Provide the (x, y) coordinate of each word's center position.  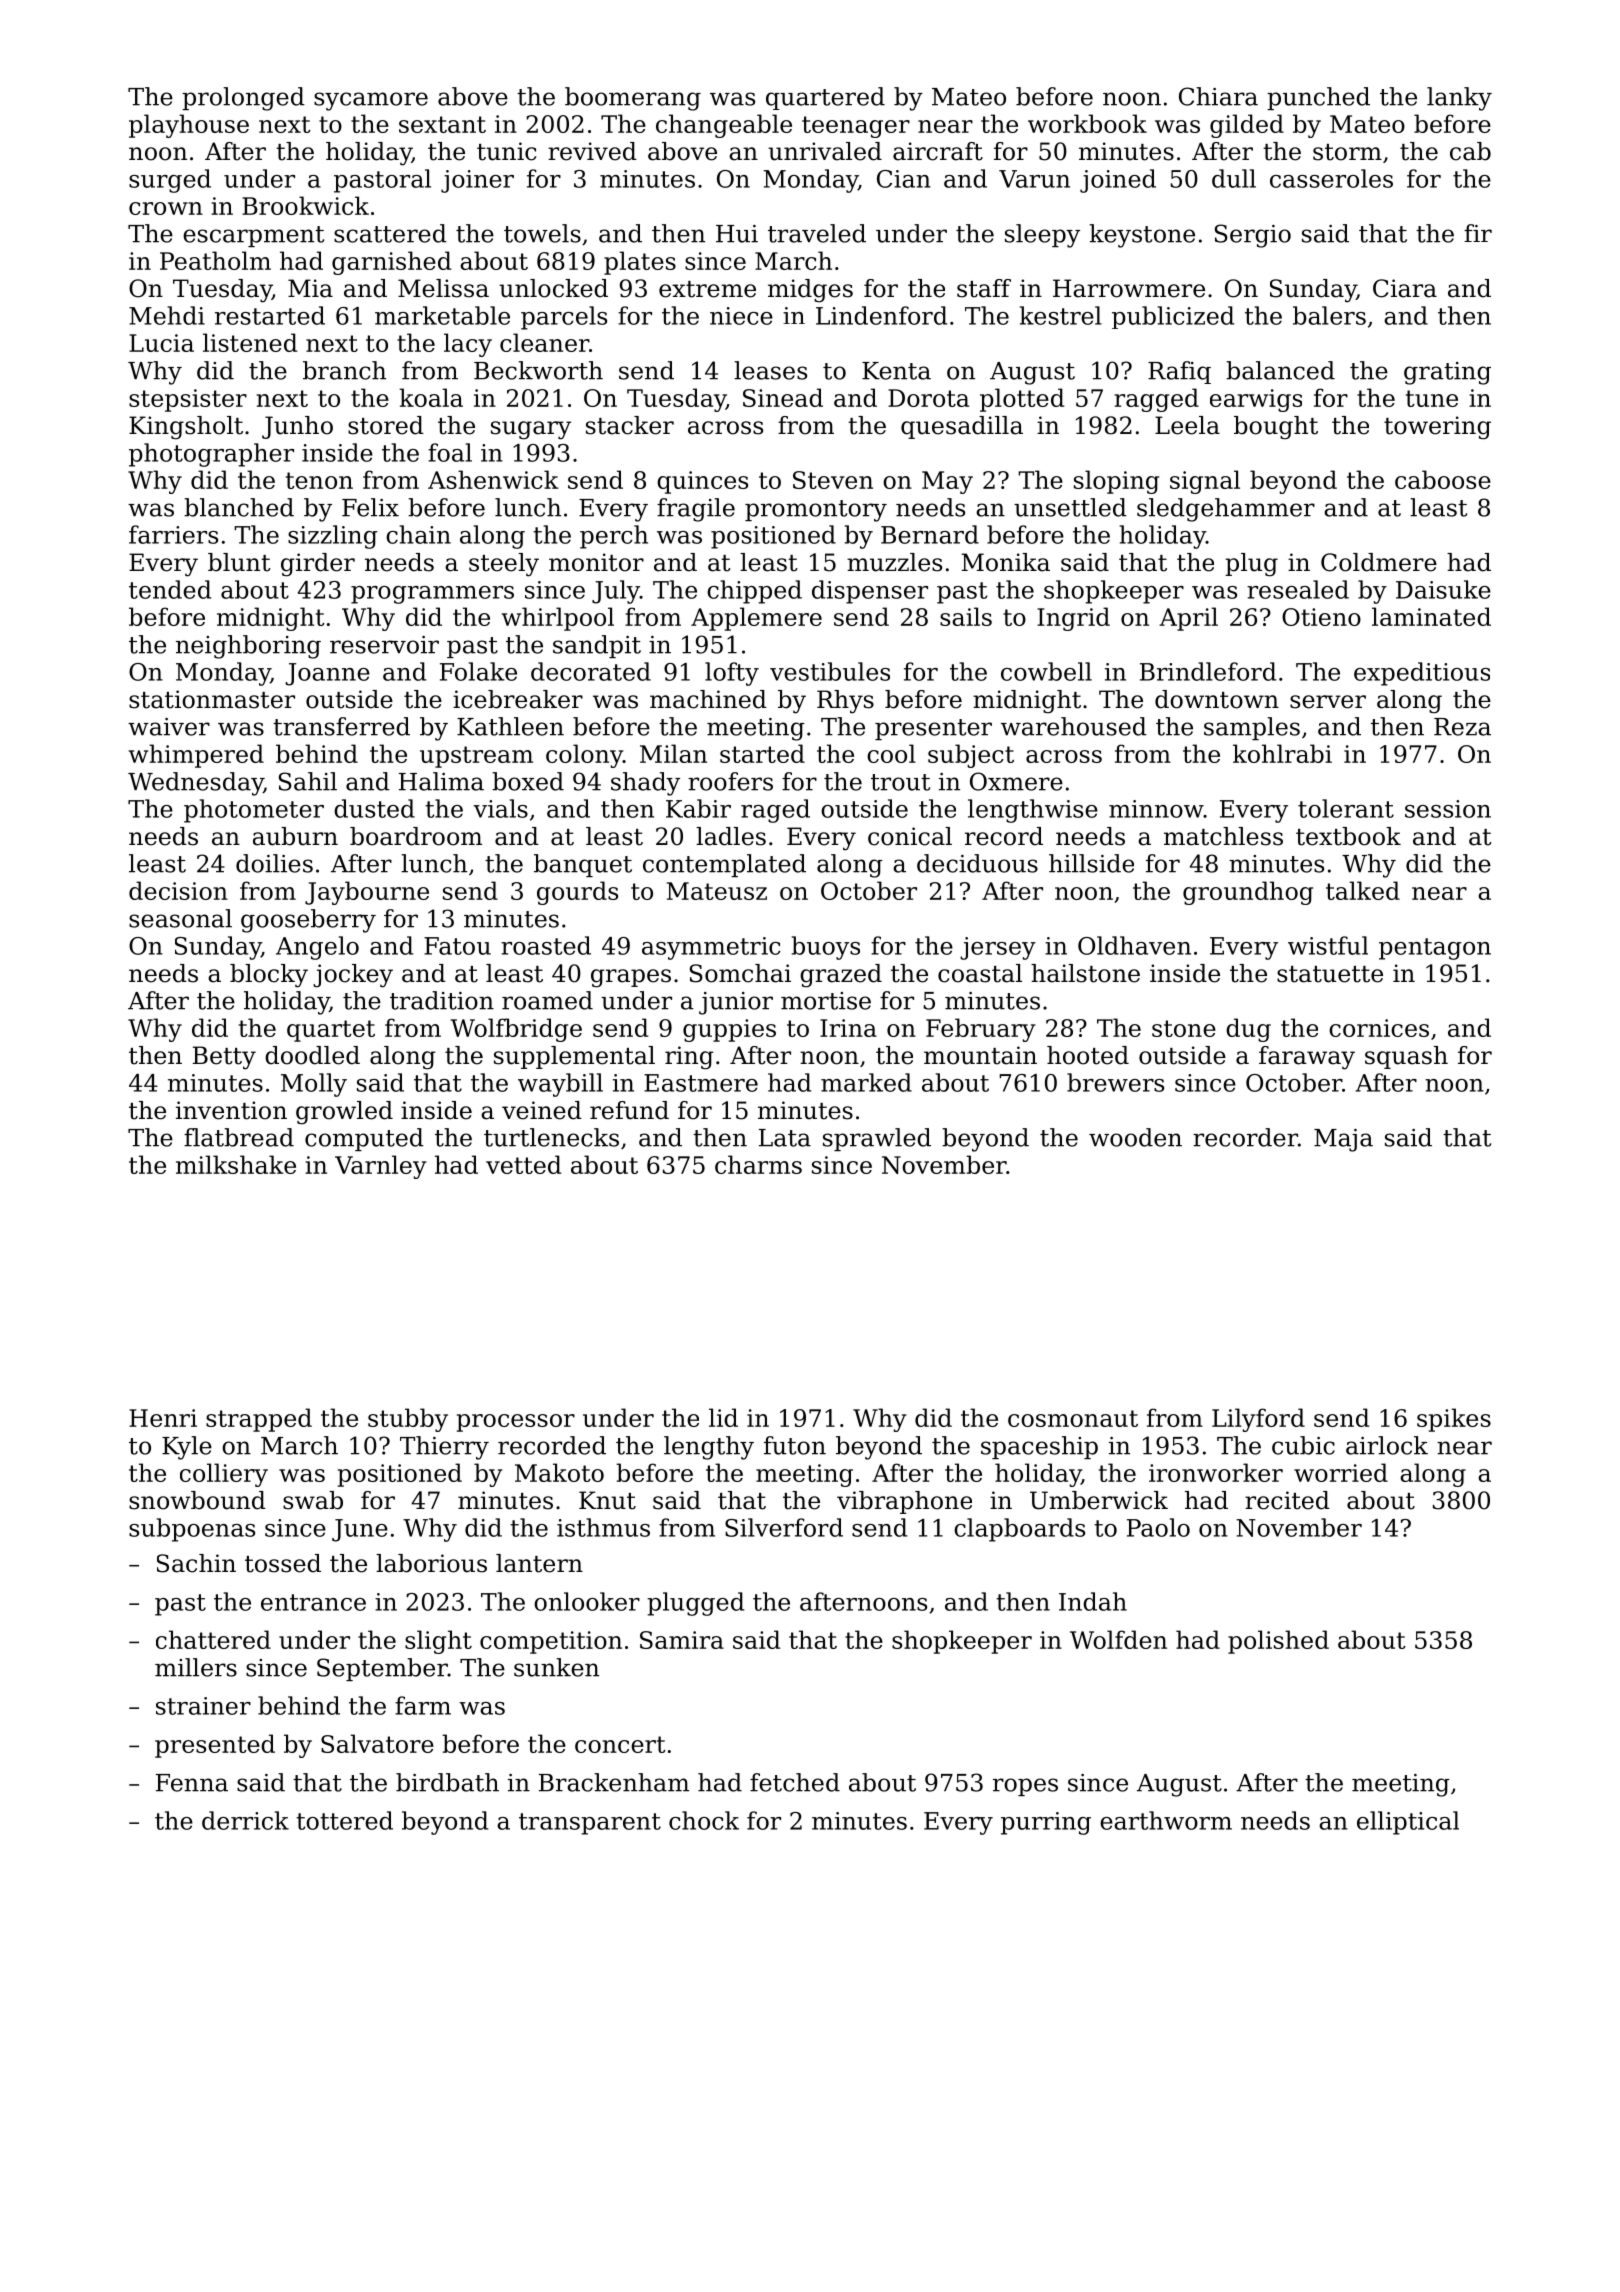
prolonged (243, 99)
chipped (754, 592)
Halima (441, 781)
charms (758, 1164)
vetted (523, 1164)
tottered (344, 1820)
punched (1318, 98)
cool (891, 753)
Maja (1343, 1140)
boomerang (633, 99)
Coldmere (1379, 562)
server (1328, 702)
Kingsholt (186, 428)
